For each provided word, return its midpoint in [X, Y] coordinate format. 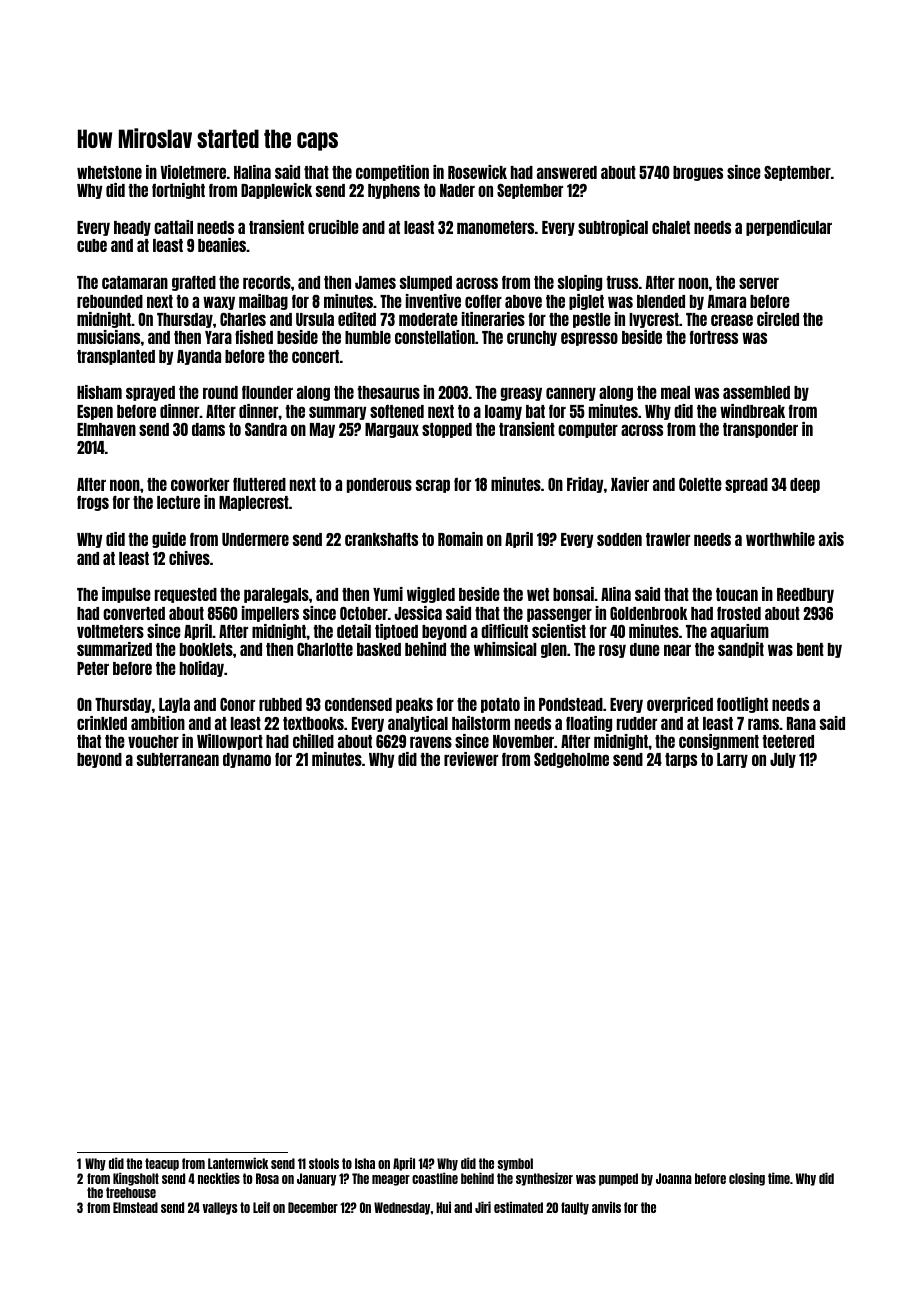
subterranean [178, 759]
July [783, 760]
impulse [126, 595]
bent [810, 649]
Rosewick [477, 172]
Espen [95, 412]
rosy [612, 651]
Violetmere [193, 172]
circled [778, 319]
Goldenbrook [649, 613]
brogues [698, 173]
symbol [515, 1164]
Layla [174, 705]
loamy [503, 412]
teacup [162, 1164]
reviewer [471, 759]
